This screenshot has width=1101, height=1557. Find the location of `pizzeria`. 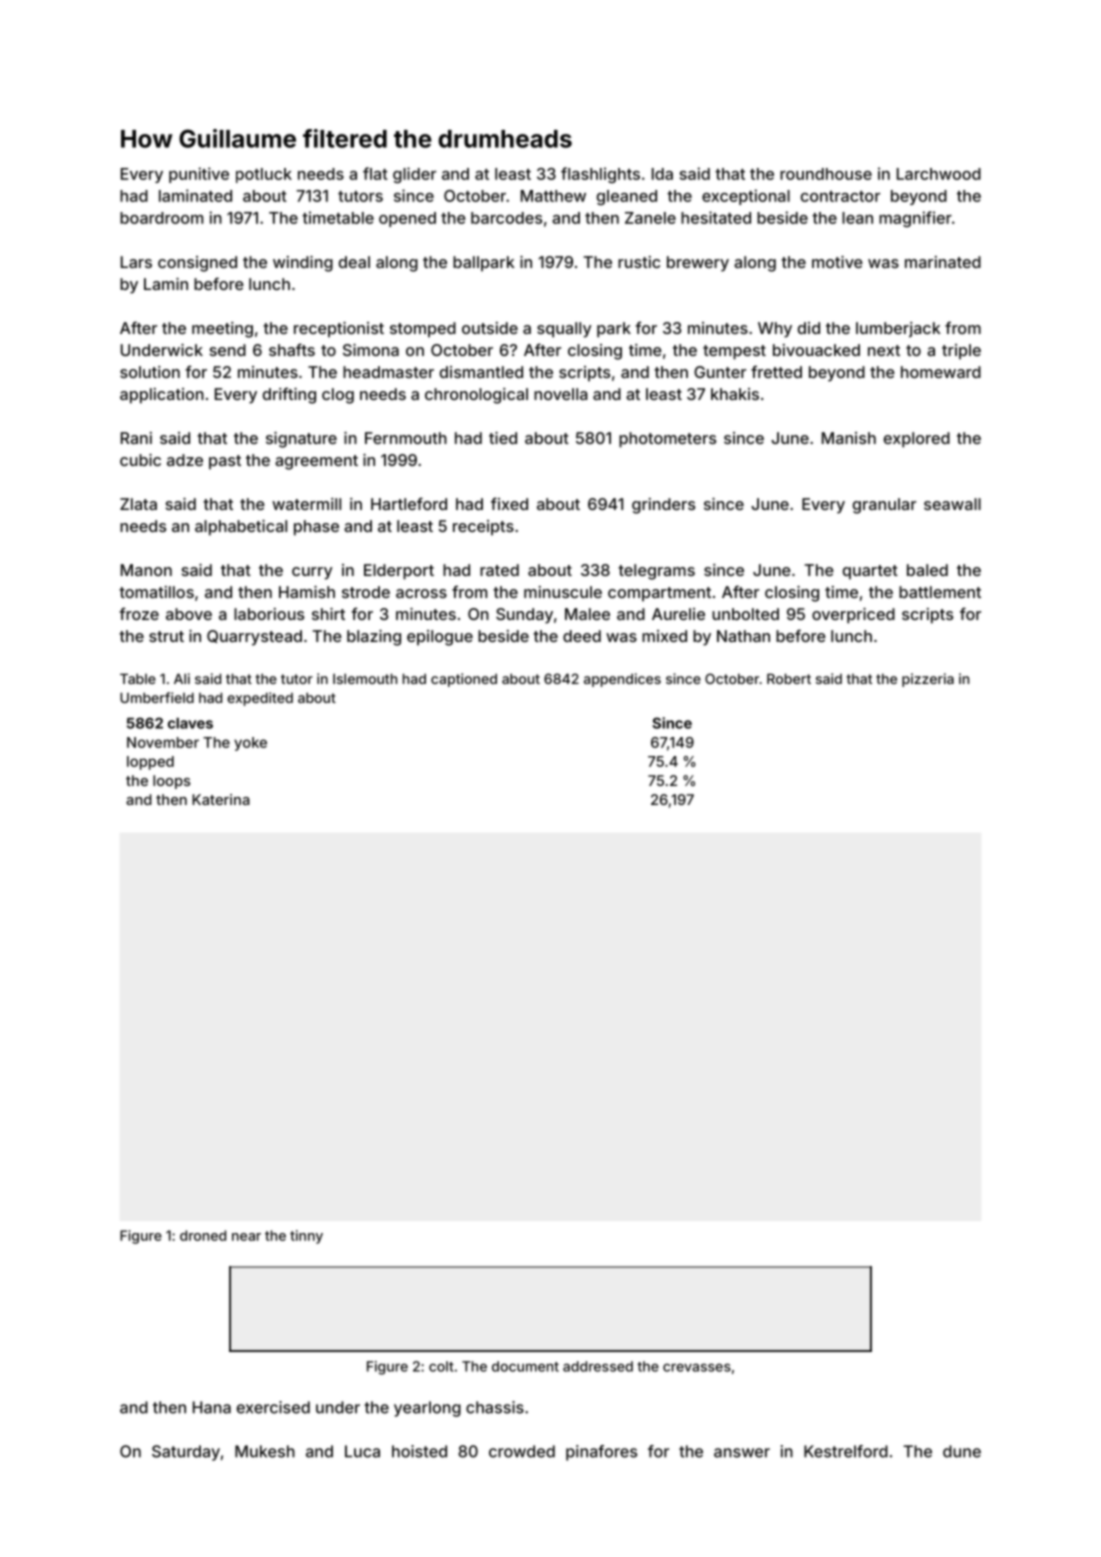

pizzeria is located at coordinates (928, 680).
